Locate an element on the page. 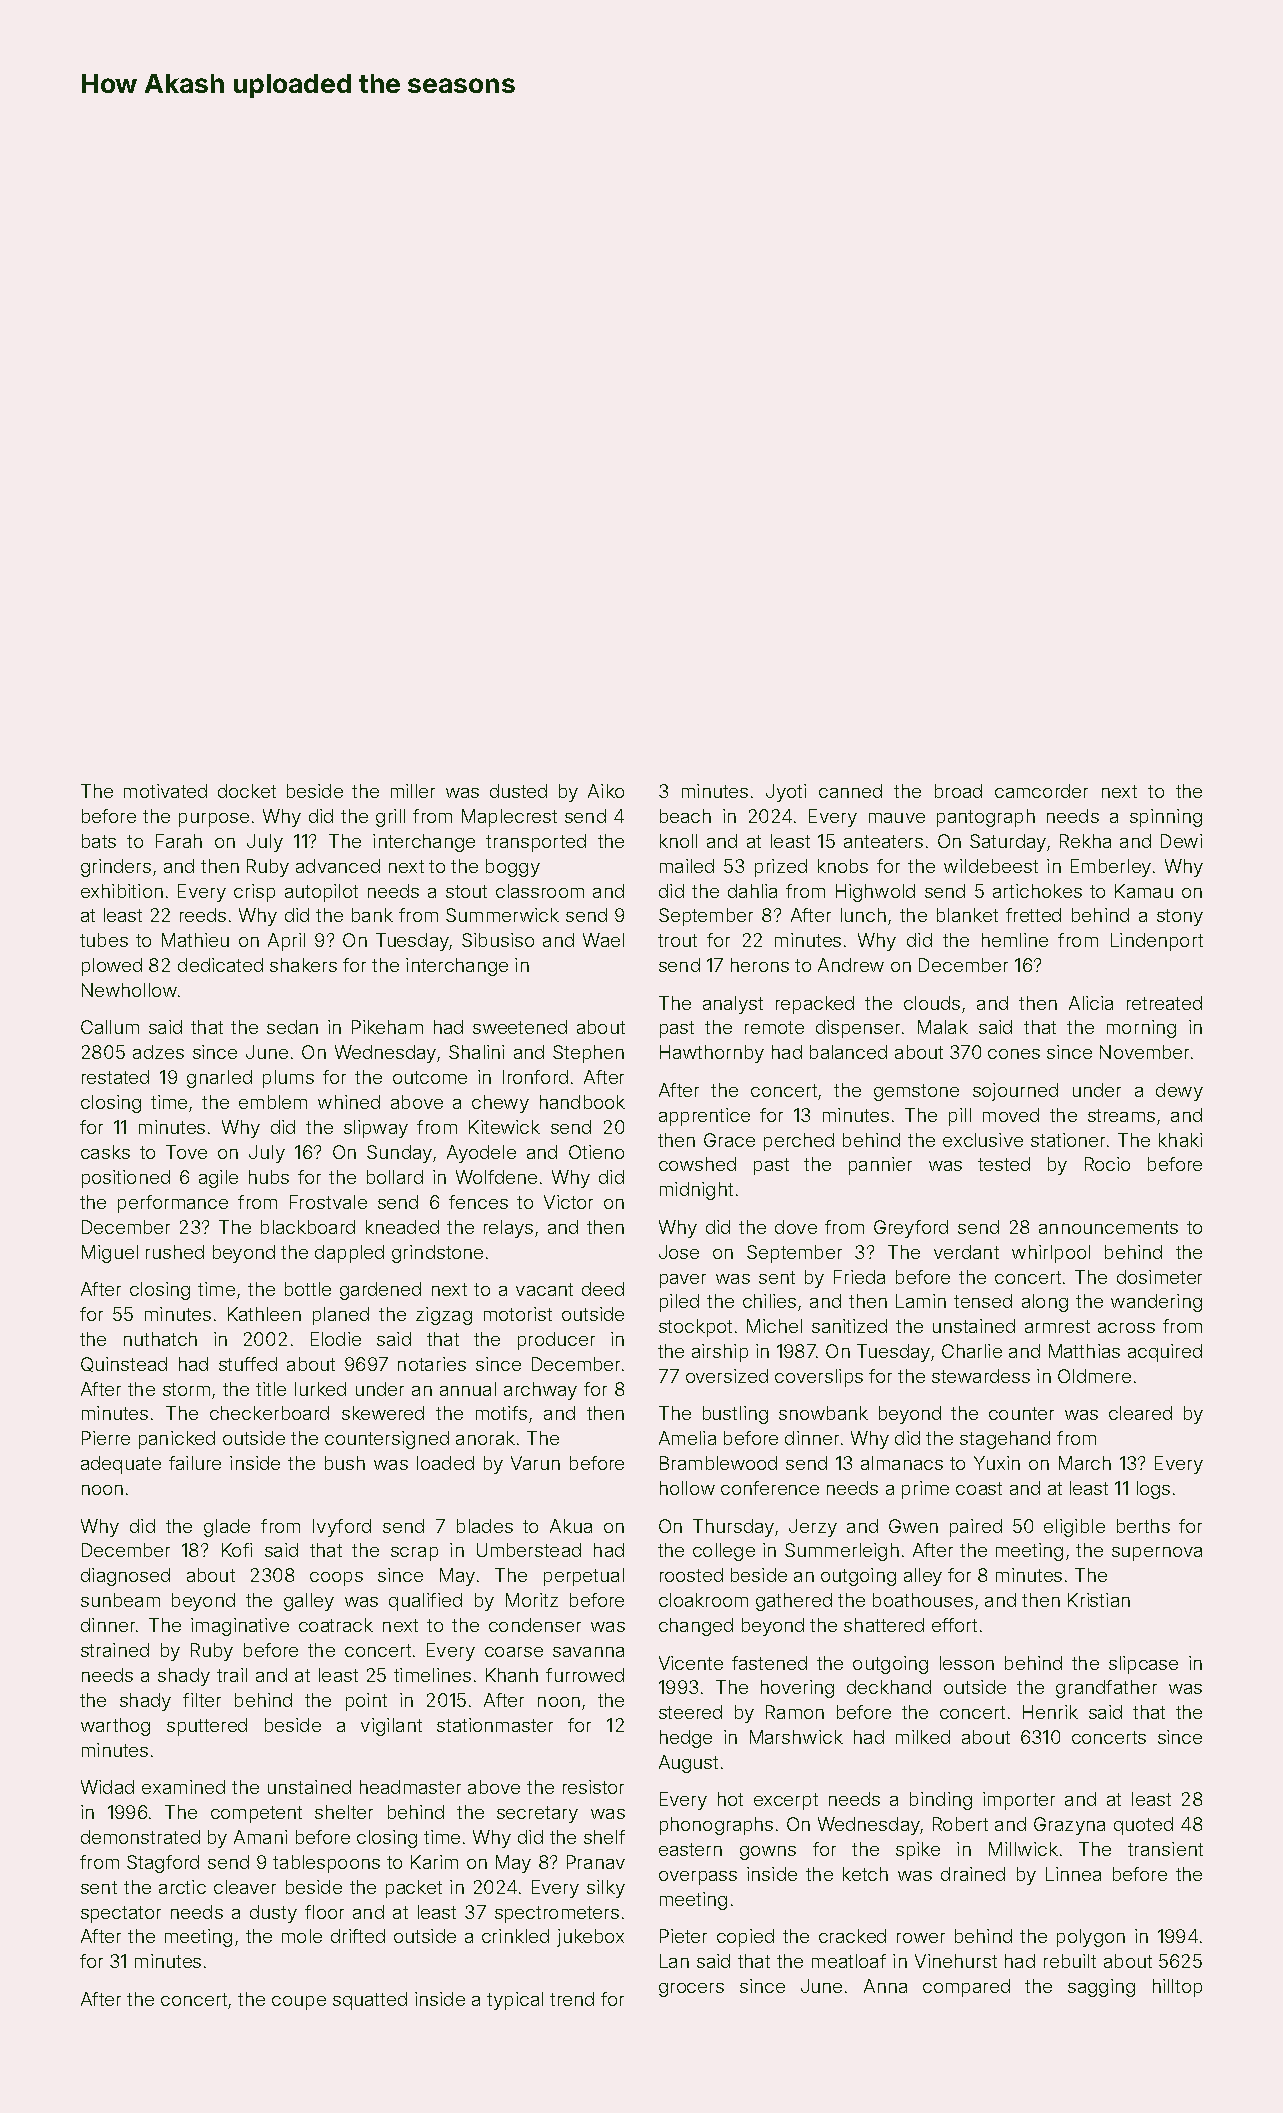 The image size is (1283, 2113). spectator is located at coordinates (121, 1914).
